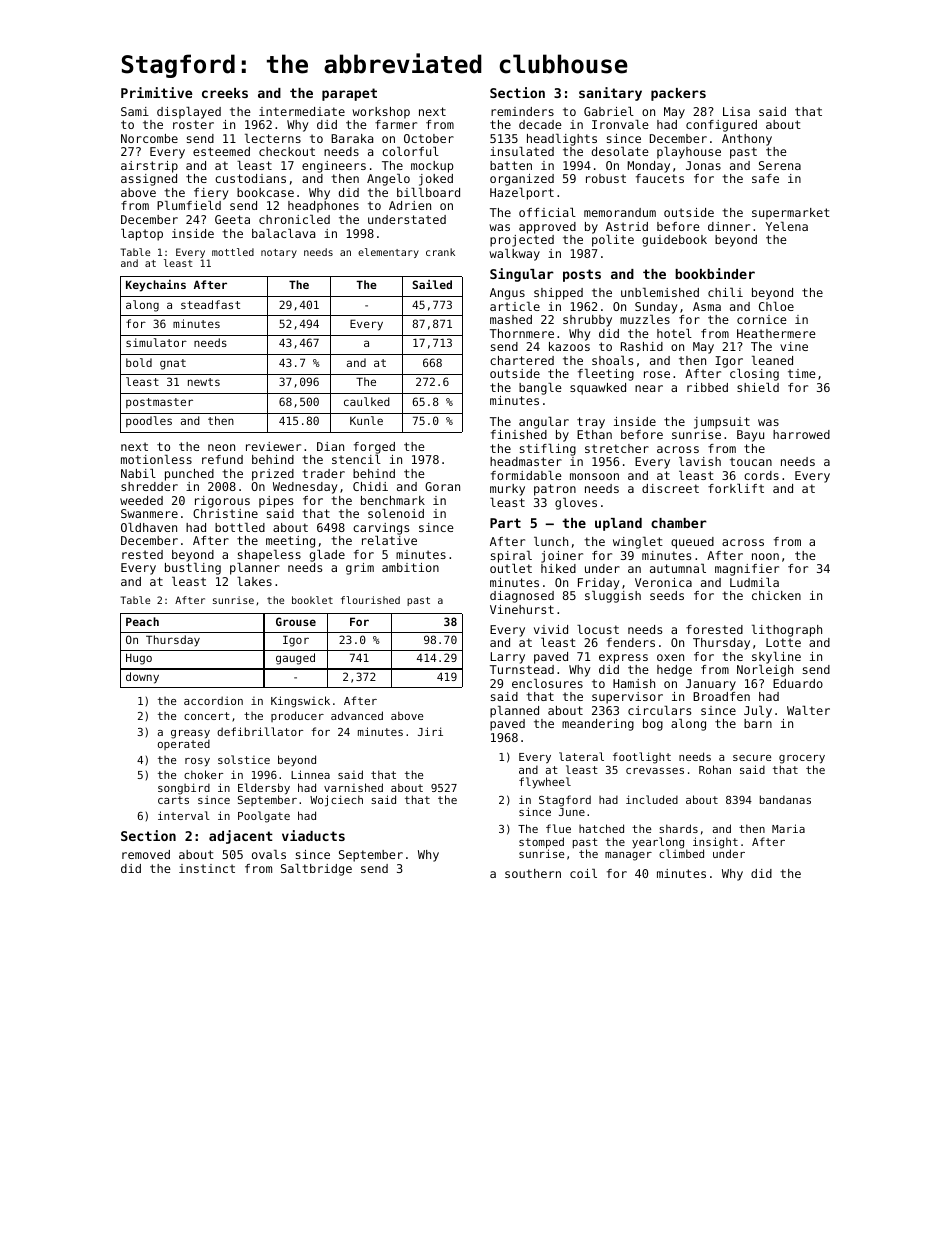  Describe the element at coordinates (788, 828) in the screenshot. I see `Maria` at that location.
